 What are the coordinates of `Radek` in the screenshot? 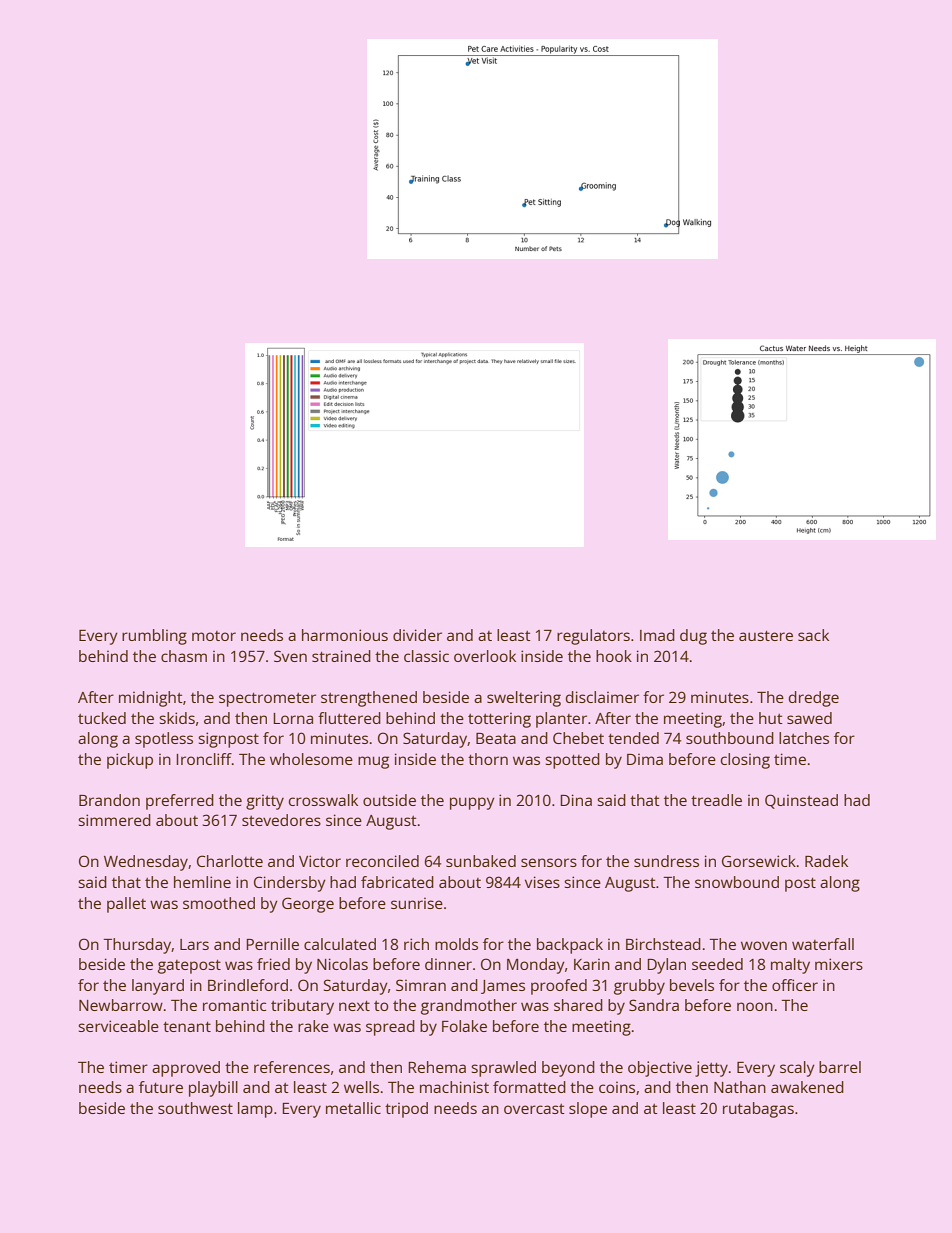 It's located at (826, 861).
